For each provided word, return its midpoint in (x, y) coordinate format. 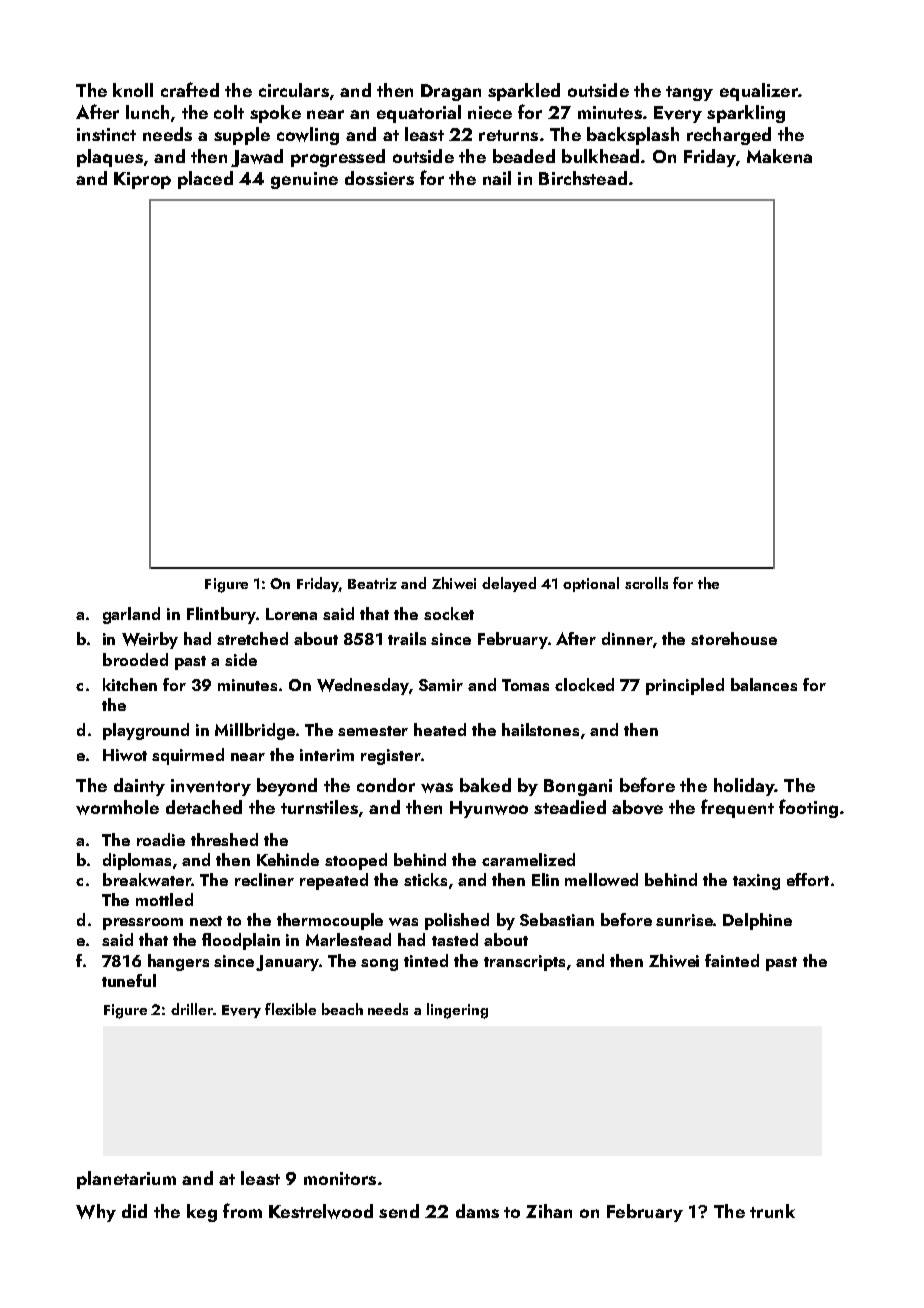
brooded (135, 659)
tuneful (129, 980)
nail (497, 178)
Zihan (549, 1211)
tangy (689, 93)
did (134, 1211)
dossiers (379, 178)
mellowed (601, 879)
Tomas (525, 685)
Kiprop (142, 180)
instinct (106, 134)
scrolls (646, 583)
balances (764, 684)
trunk (772, 1211)
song (379, 965)
